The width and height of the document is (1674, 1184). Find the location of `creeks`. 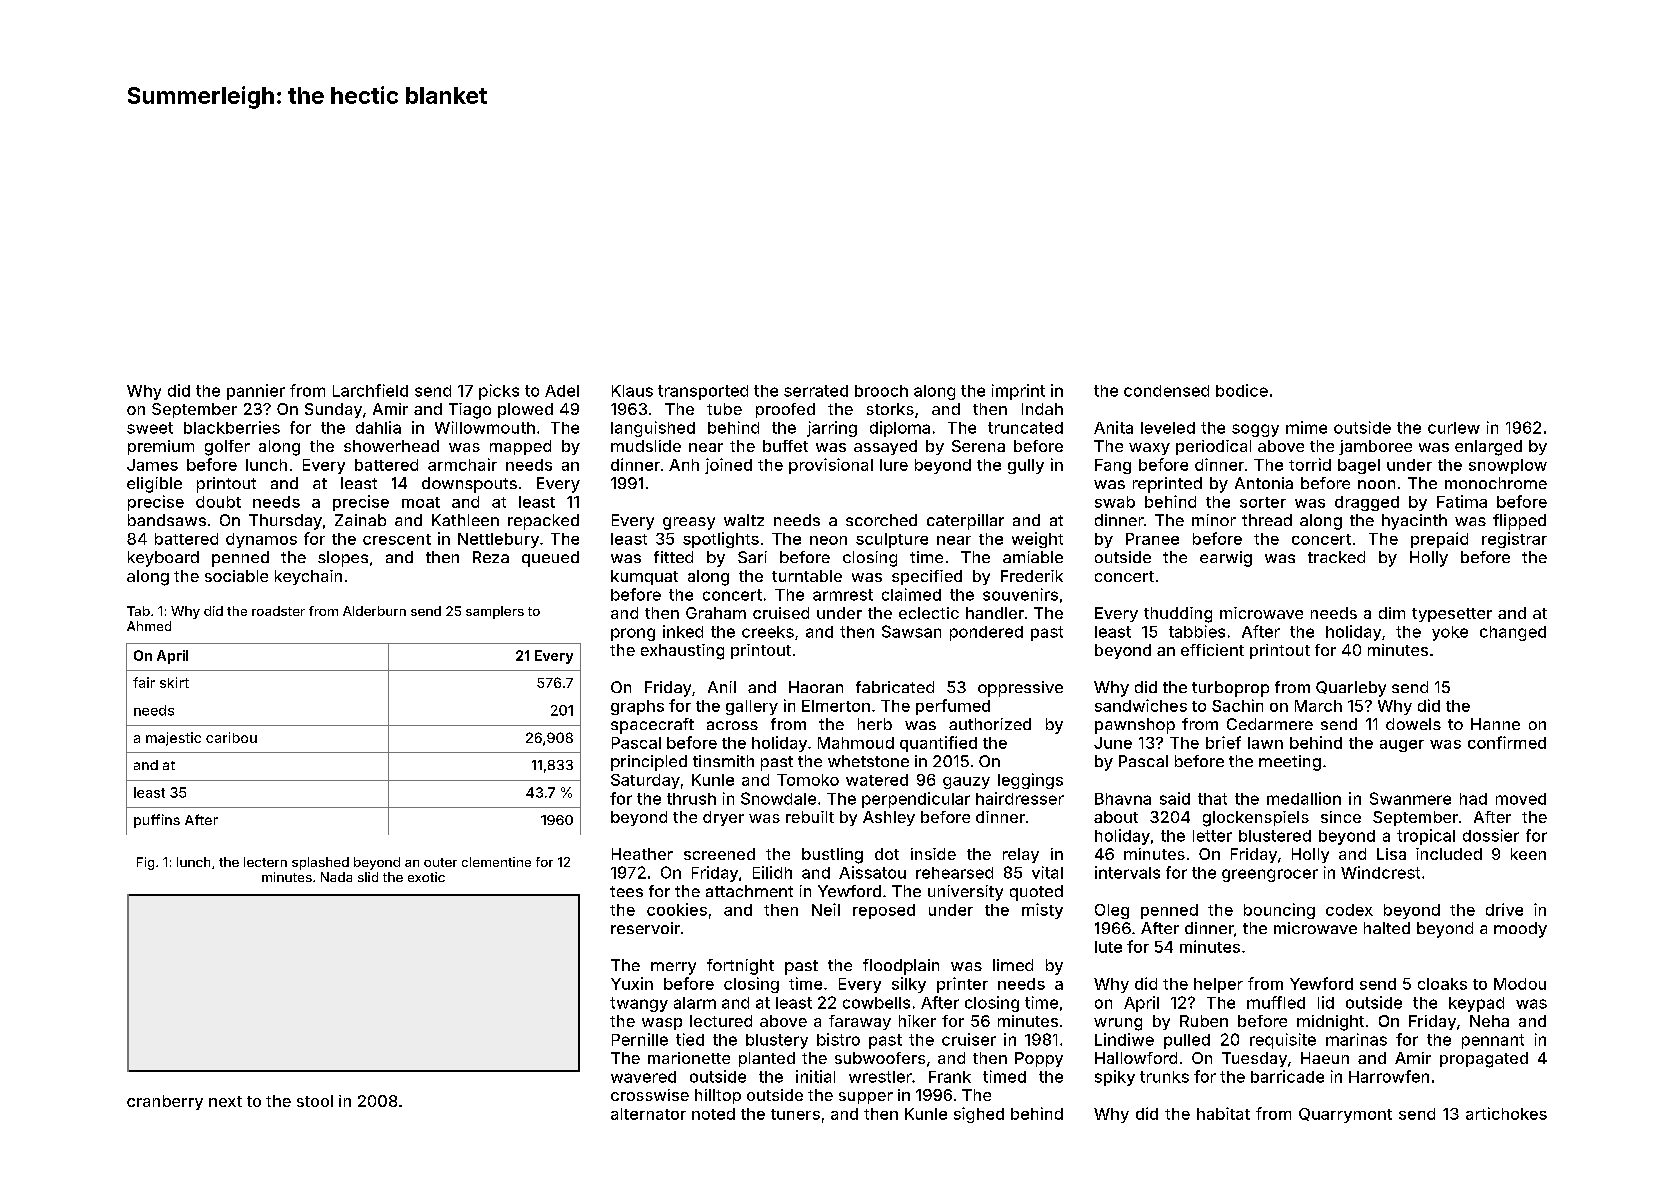

creeks is located at coordinates (768, 632).
